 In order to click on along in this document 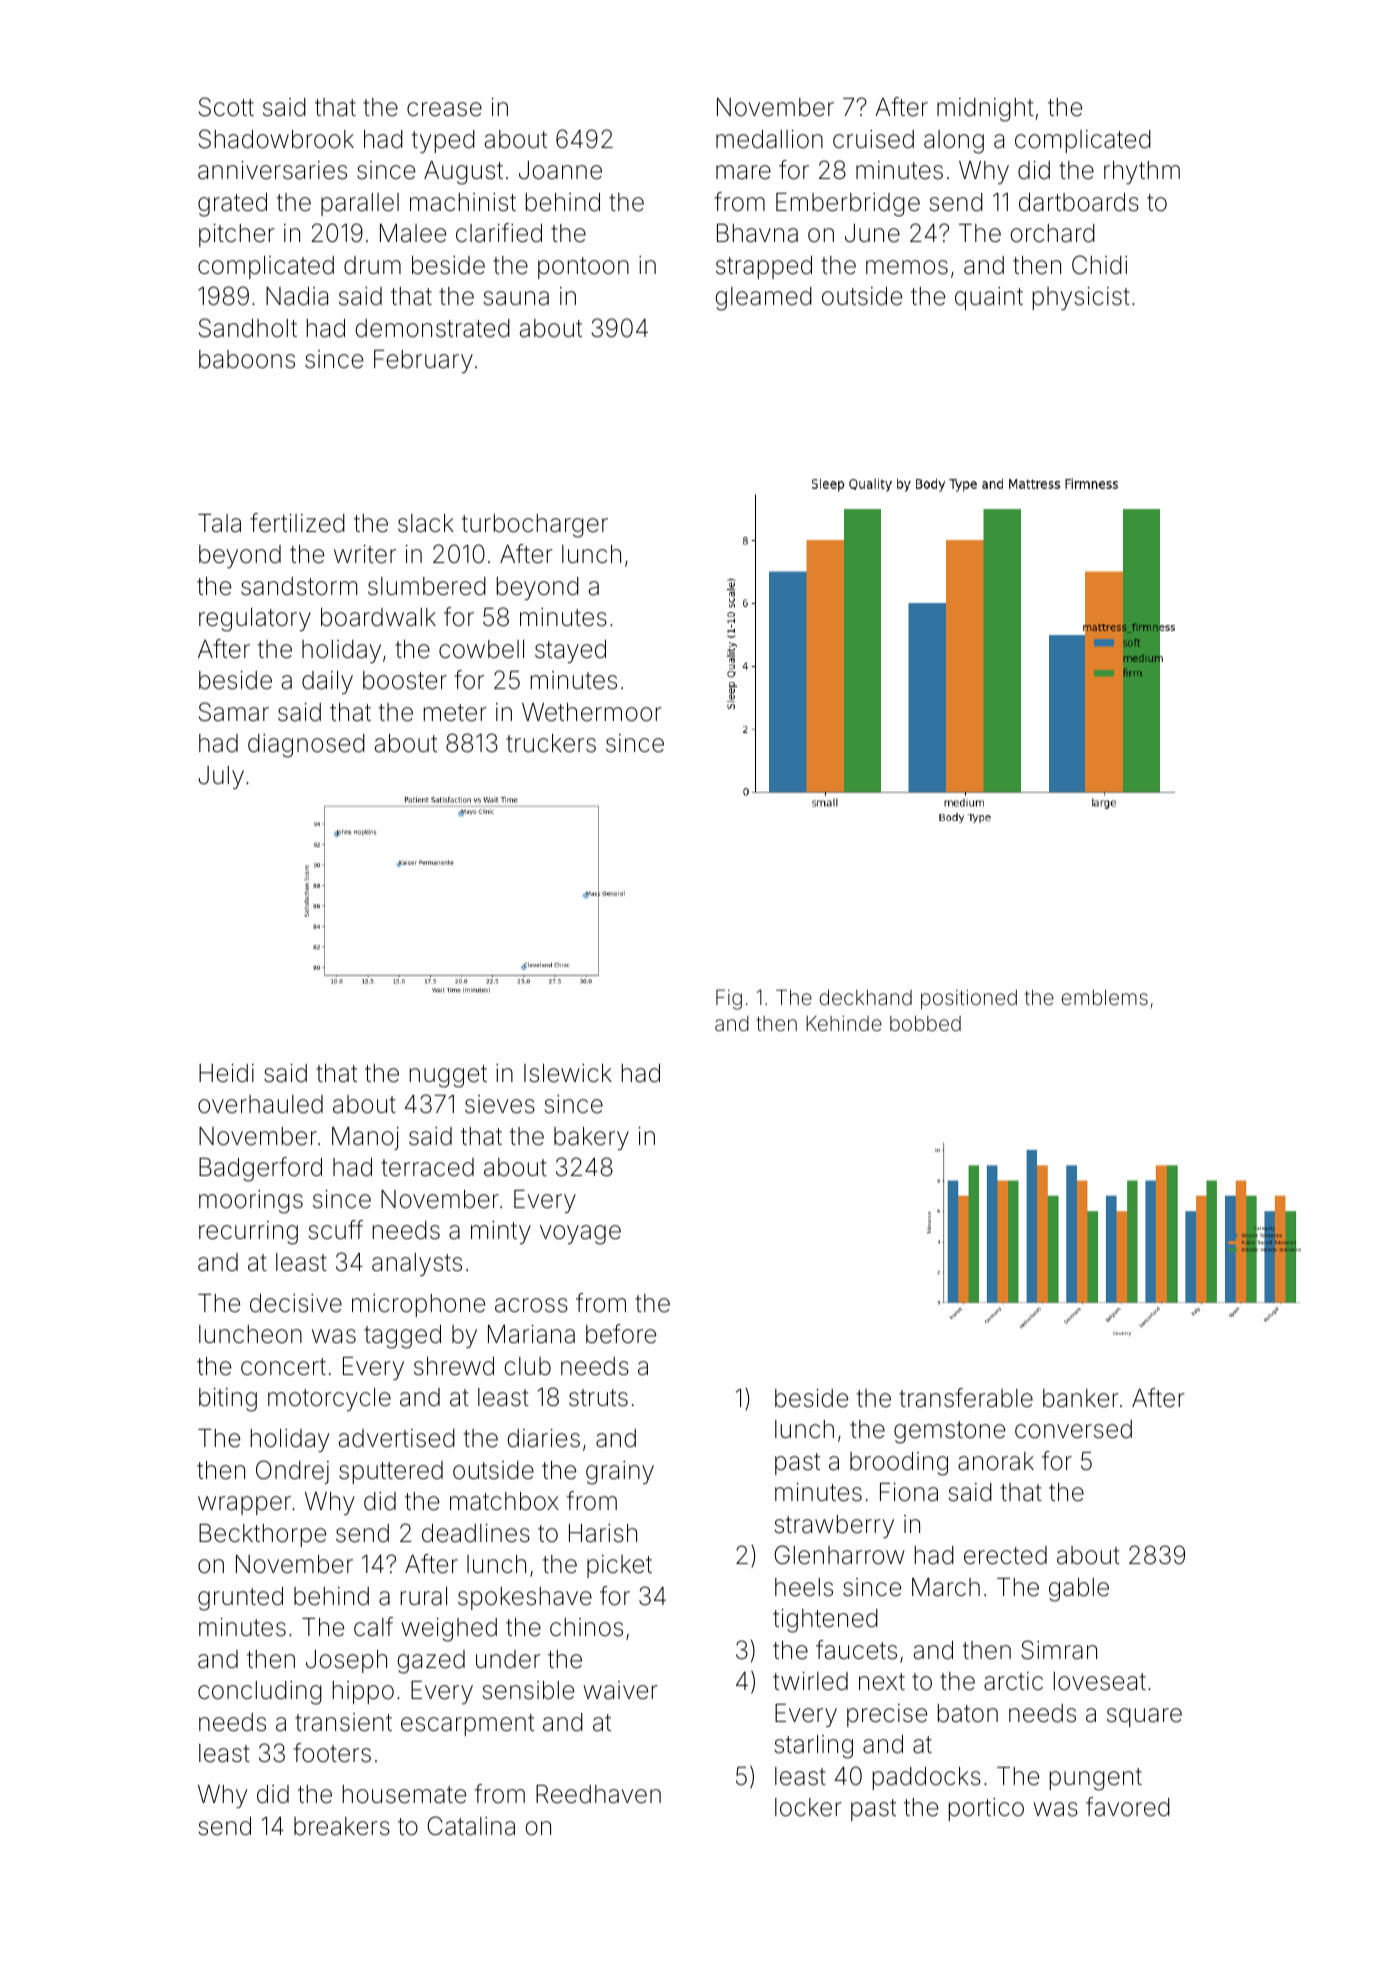, I will do `click(954, 142)`.
